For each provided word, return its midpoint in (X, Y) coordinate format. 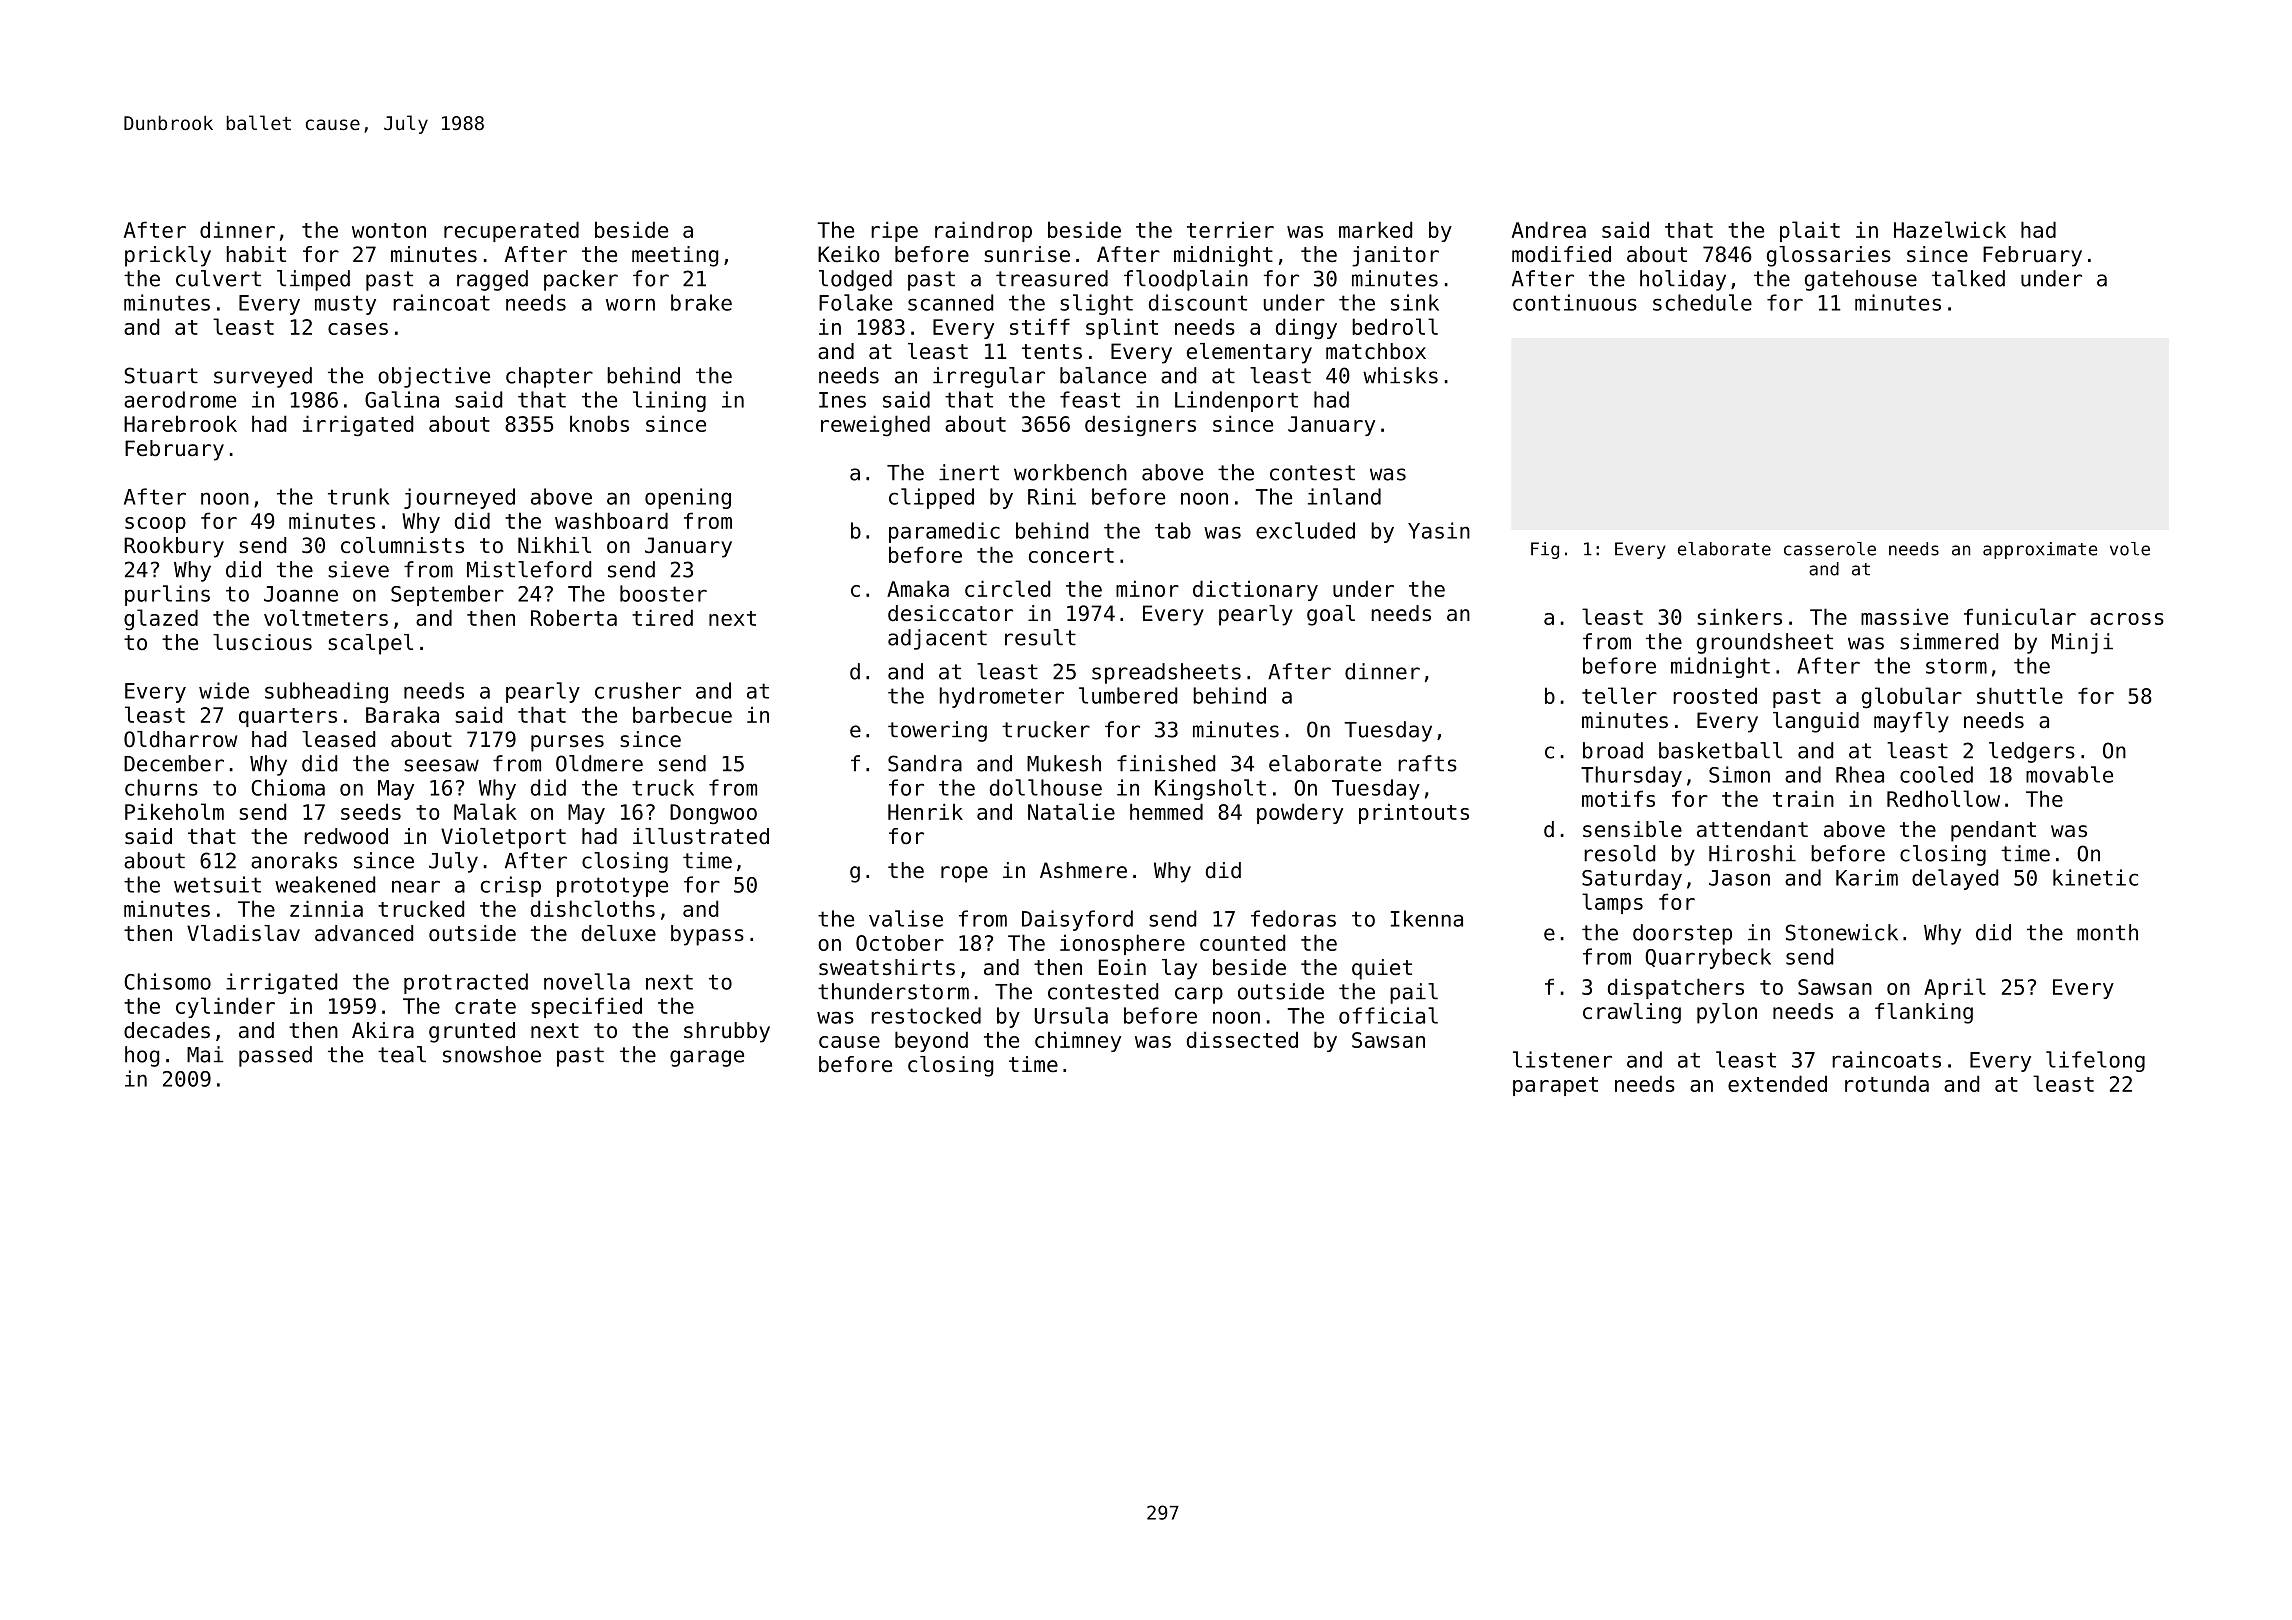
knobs (599, 423)
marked (1375, 229)
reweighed (875, 426)
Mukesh (1064, 763)
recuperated (511, 231)
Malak (485, 811)
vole (2130, 549)
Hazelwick (1950, 229)
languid (1816, 722)
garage (707, 1058)
